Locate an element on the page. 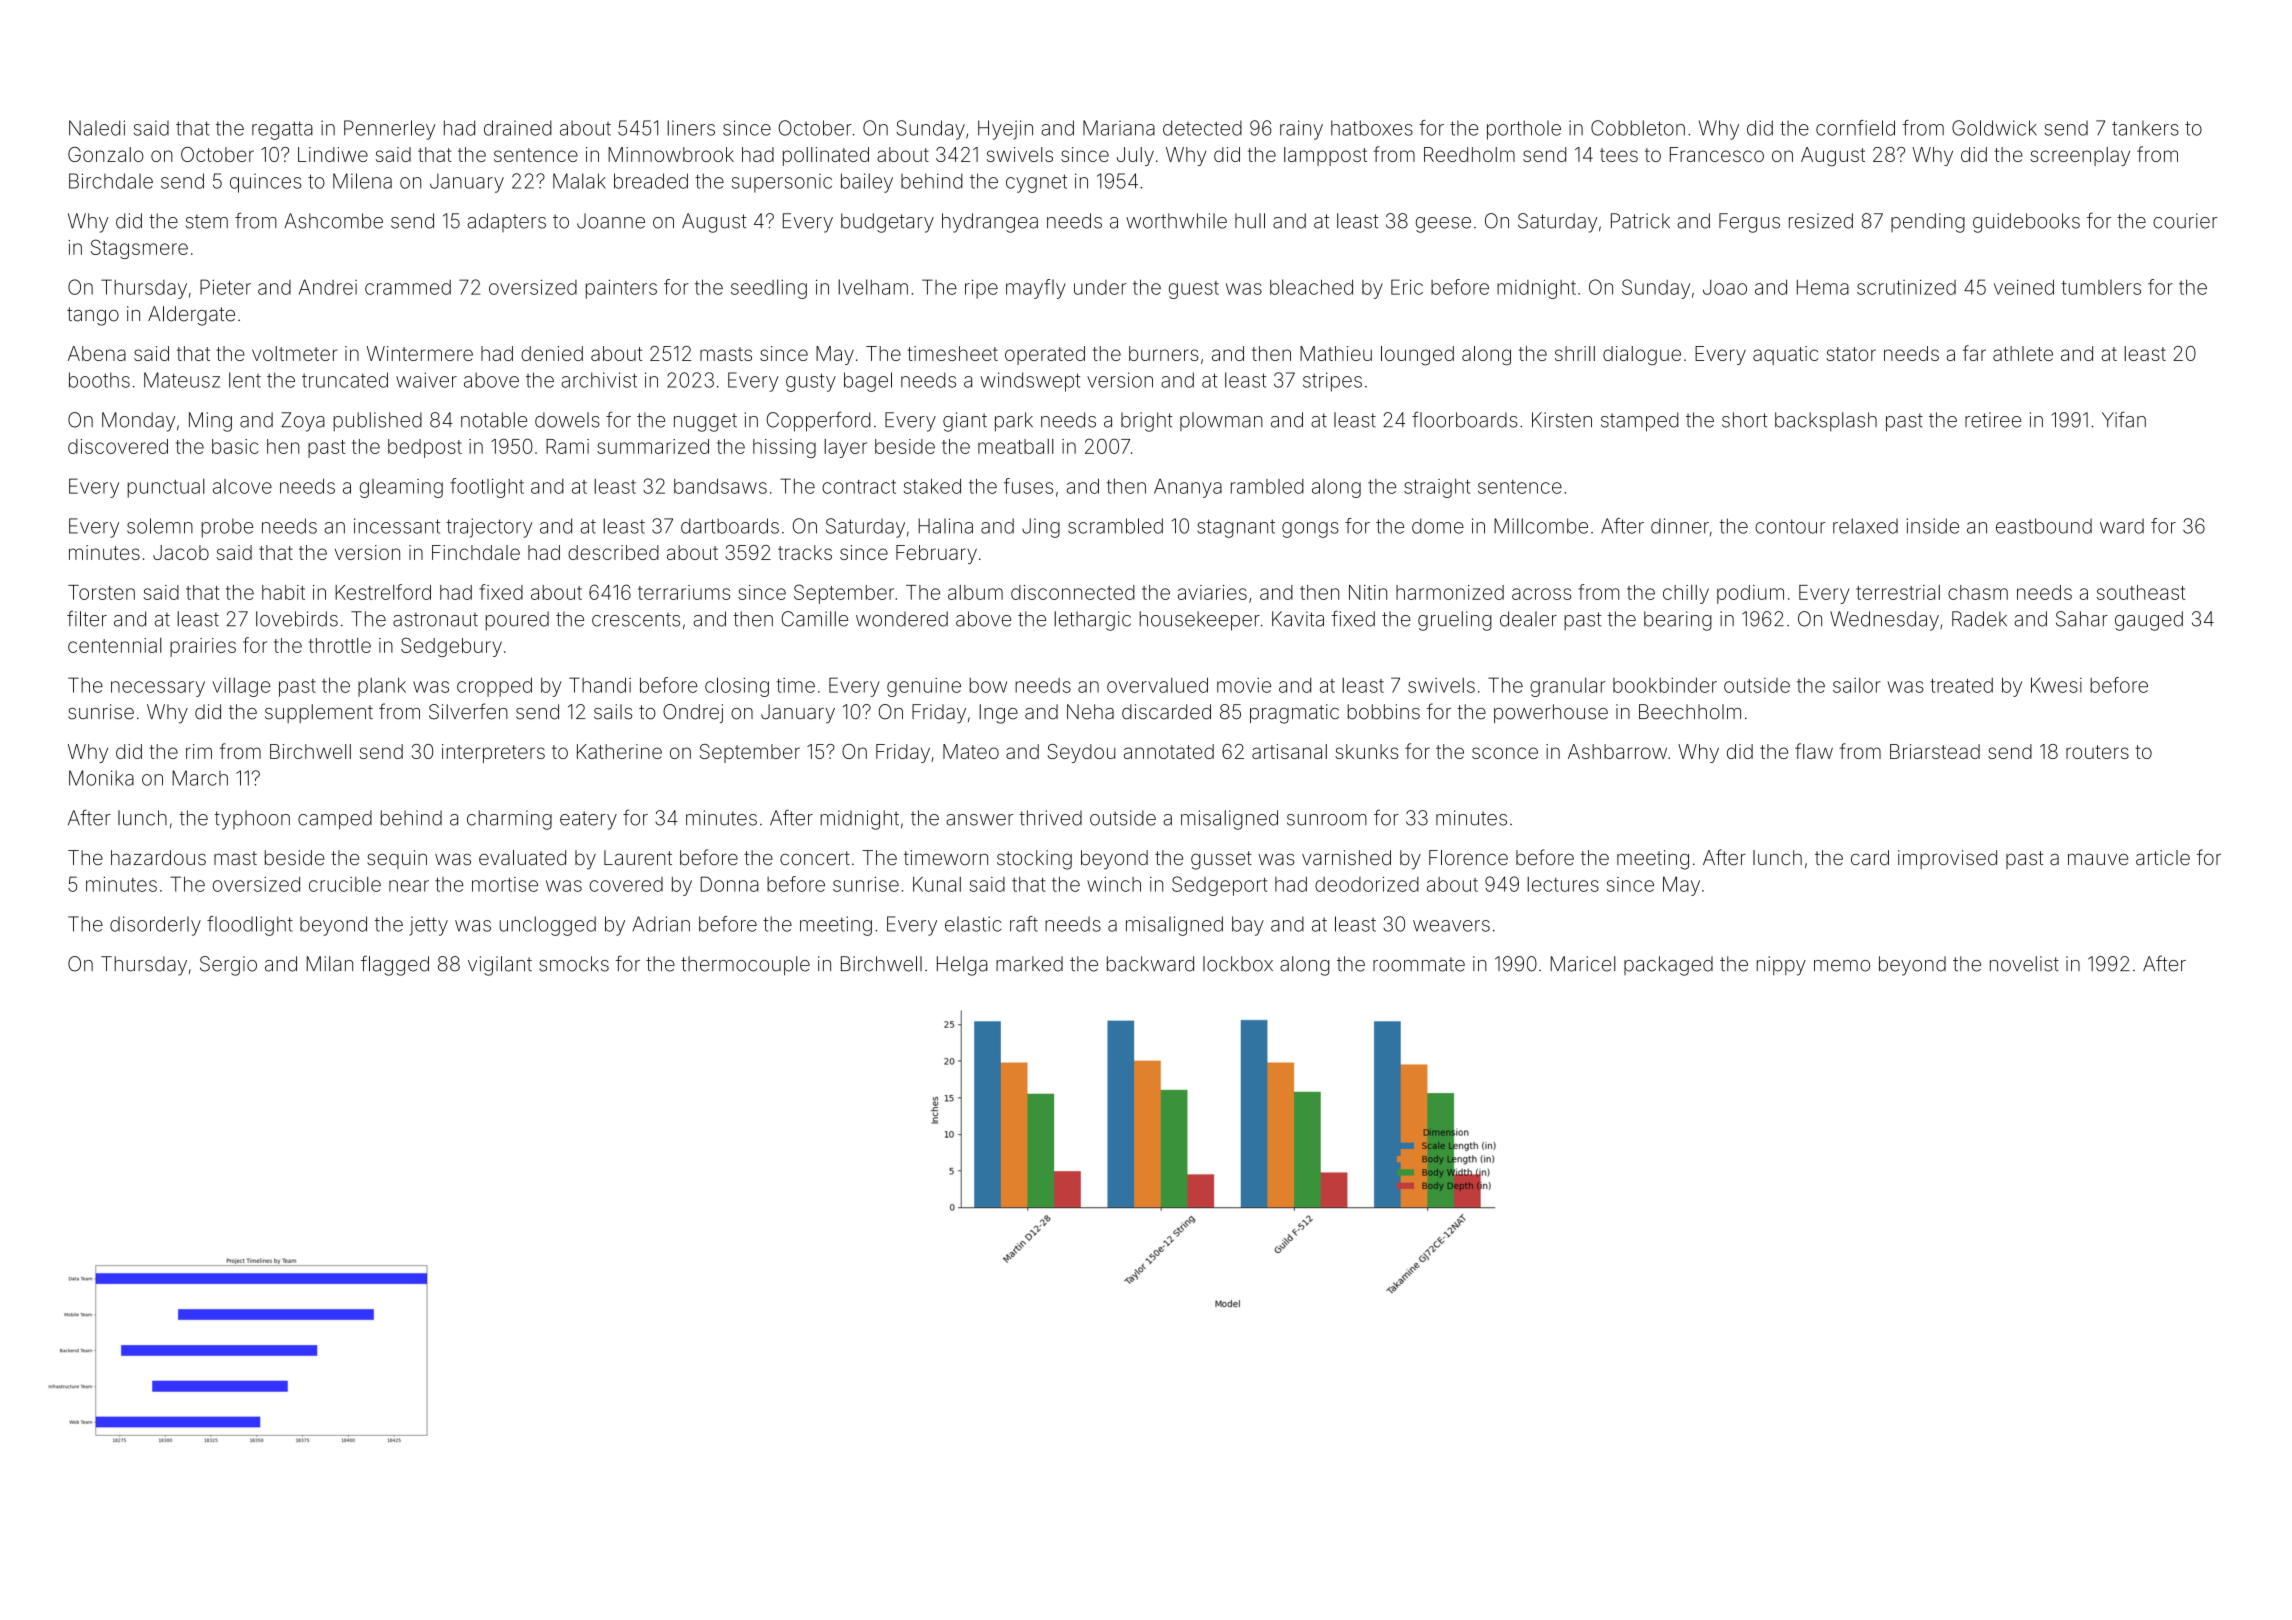 The width and height of the document is (2292, 1620). bedpost is located at coordinates (425, 448).
